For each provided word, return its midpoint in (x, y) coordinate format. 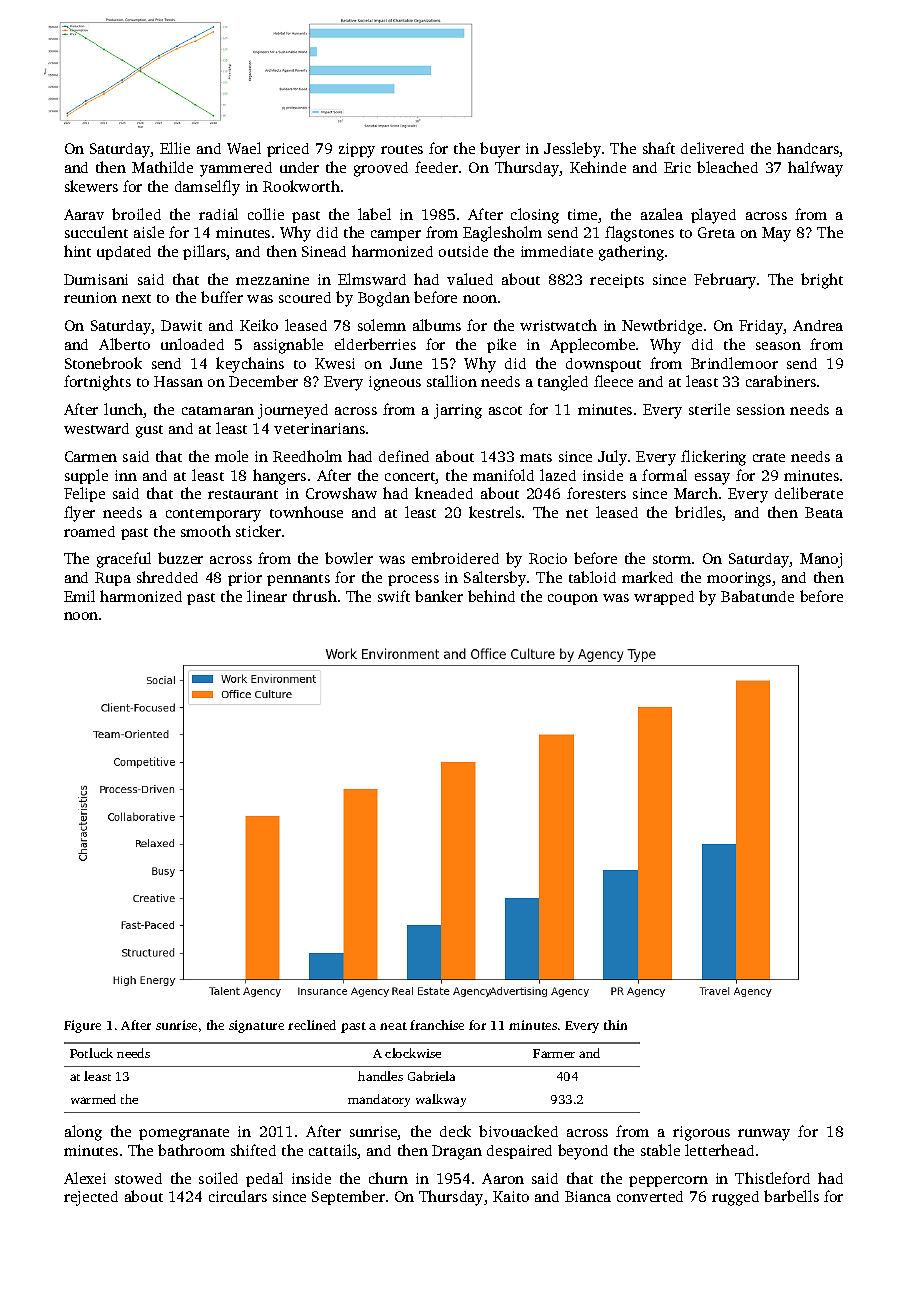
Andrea (818, 325)
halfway (815, 169)
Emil (79, 596)
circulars (238, 1196)
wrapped (664, 598)
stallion (452, 381)
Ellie (175, 148)
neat (393, 1026)
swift (394, 596)
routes (402, 149)
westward (96, 428)
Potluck (91, 1053)
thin (615, 1025)
